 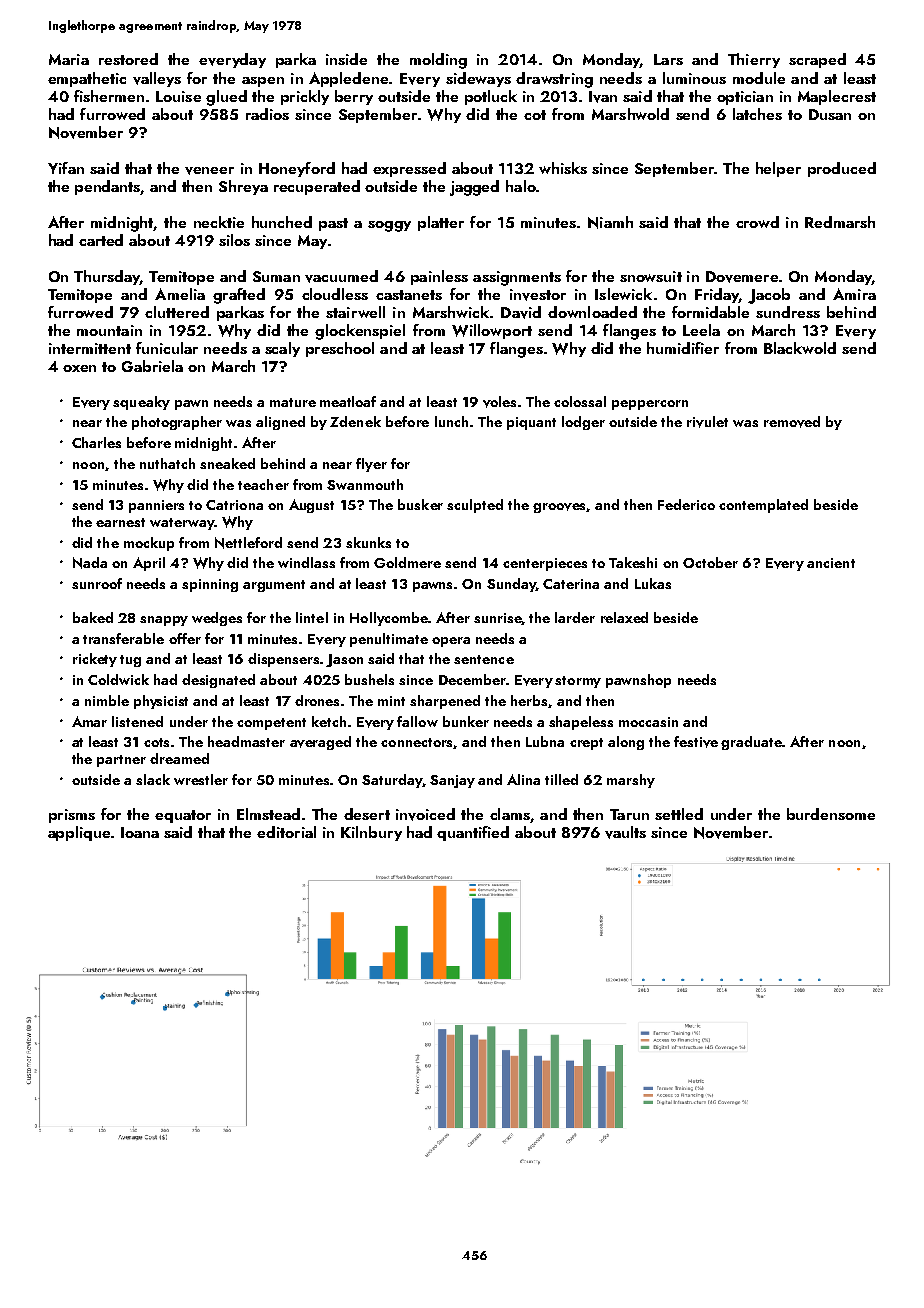 What do you see at coordinates (371, 465) in the image?
I see `flyer` at bounding box center [371, 465].
